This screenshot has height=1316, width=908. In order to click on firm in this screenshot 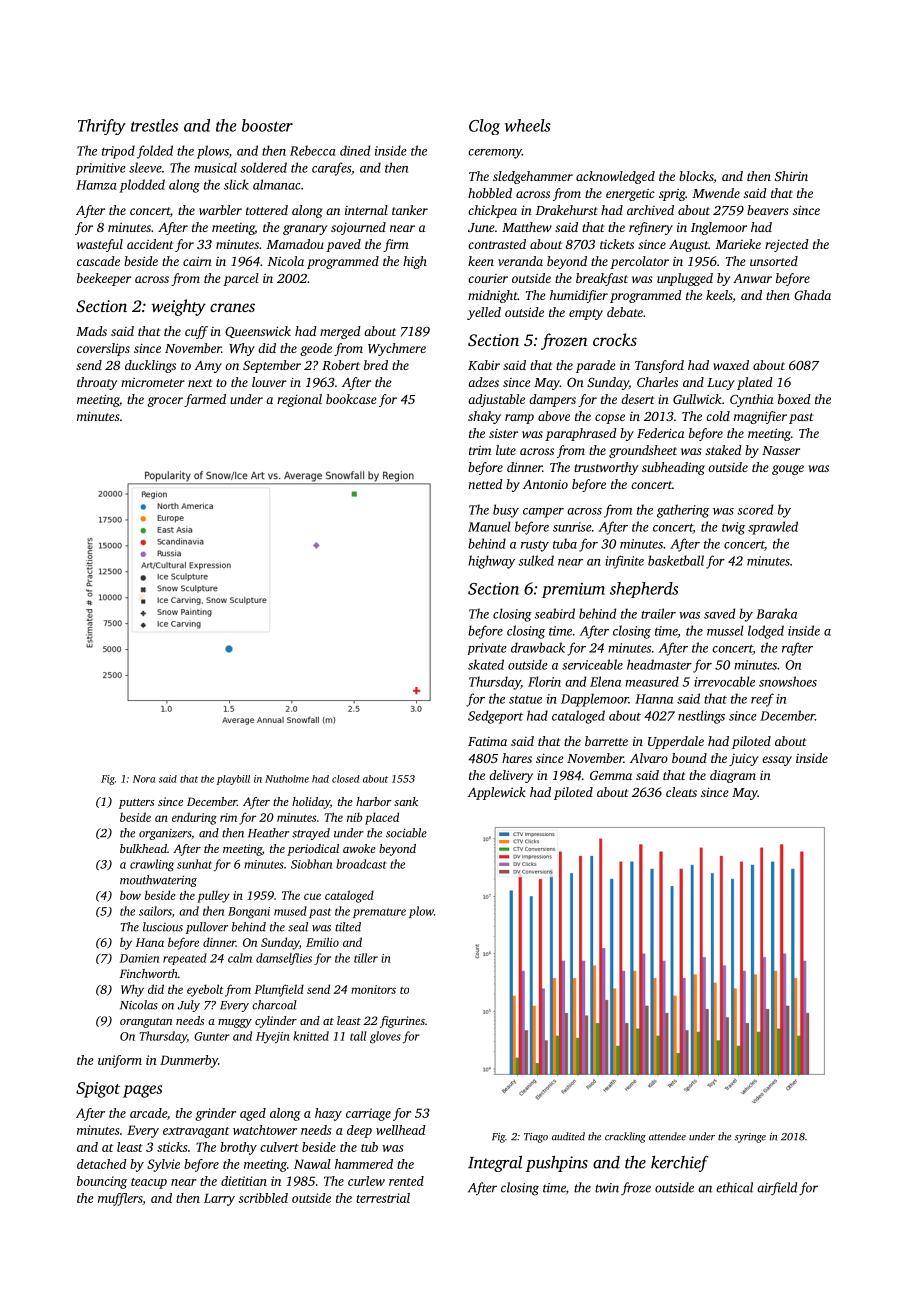, I will do `click(396, 245)`.
